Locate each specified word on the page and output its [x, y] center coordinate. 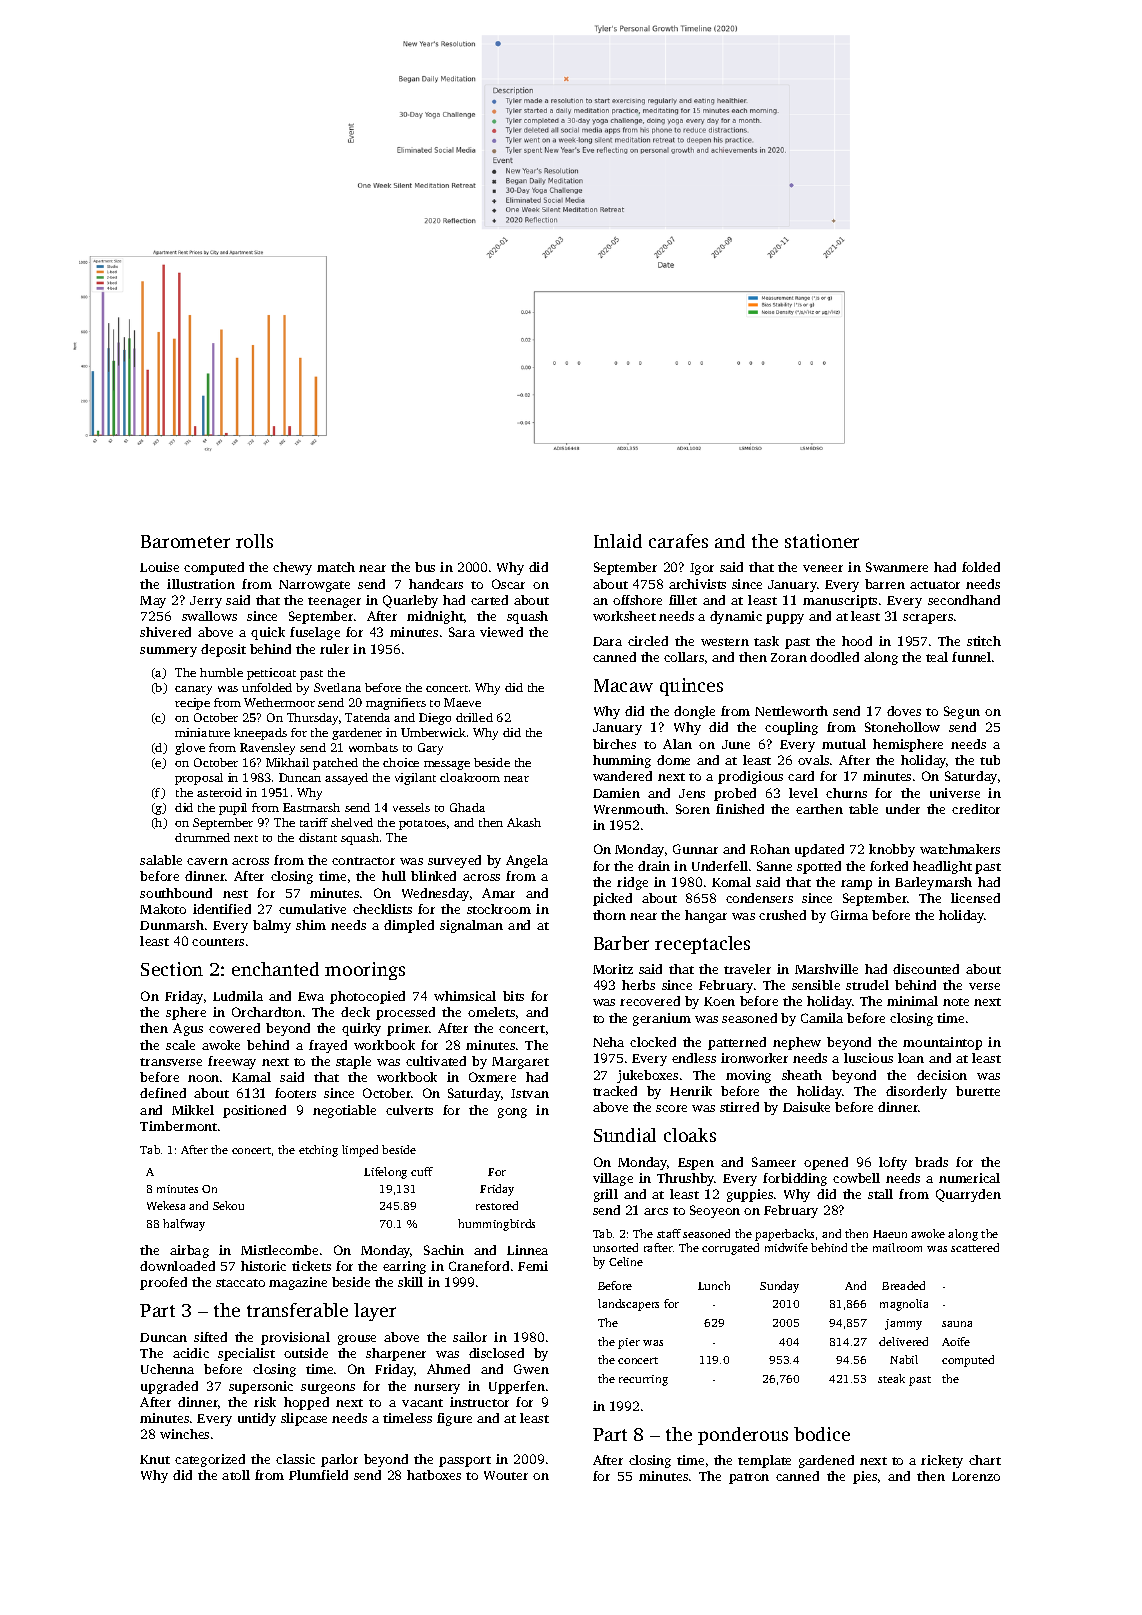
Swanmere [897, 567]
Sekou [228, 1205]
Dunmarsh [172, 925]
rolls [254, 541]
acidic [191, 1353]
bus [425, 567]
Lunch [714, 1285]
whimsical [465, 996]
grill [606, 1195]
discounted [926, 969]
